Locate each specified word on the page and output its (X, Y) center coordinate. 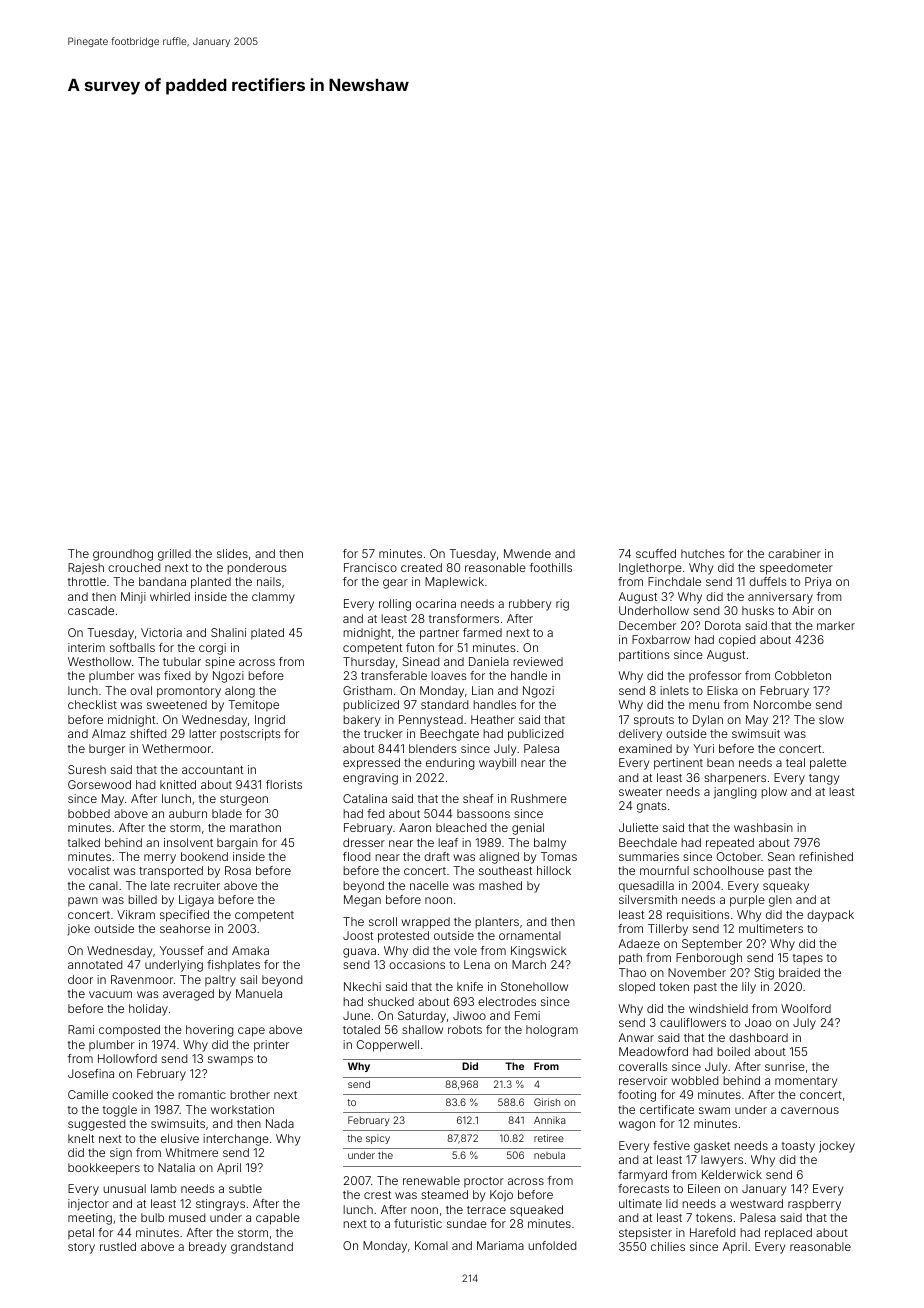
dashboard (758, 1037)
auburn (188, 813)
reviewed (538, 661)
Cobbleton (803, 675)
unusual (124, 1188)
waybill (497, 764)
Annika (550, 1120)
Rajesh (86, 569)
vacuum (110, 994)
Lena (477, 964)
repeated (730, 844)
